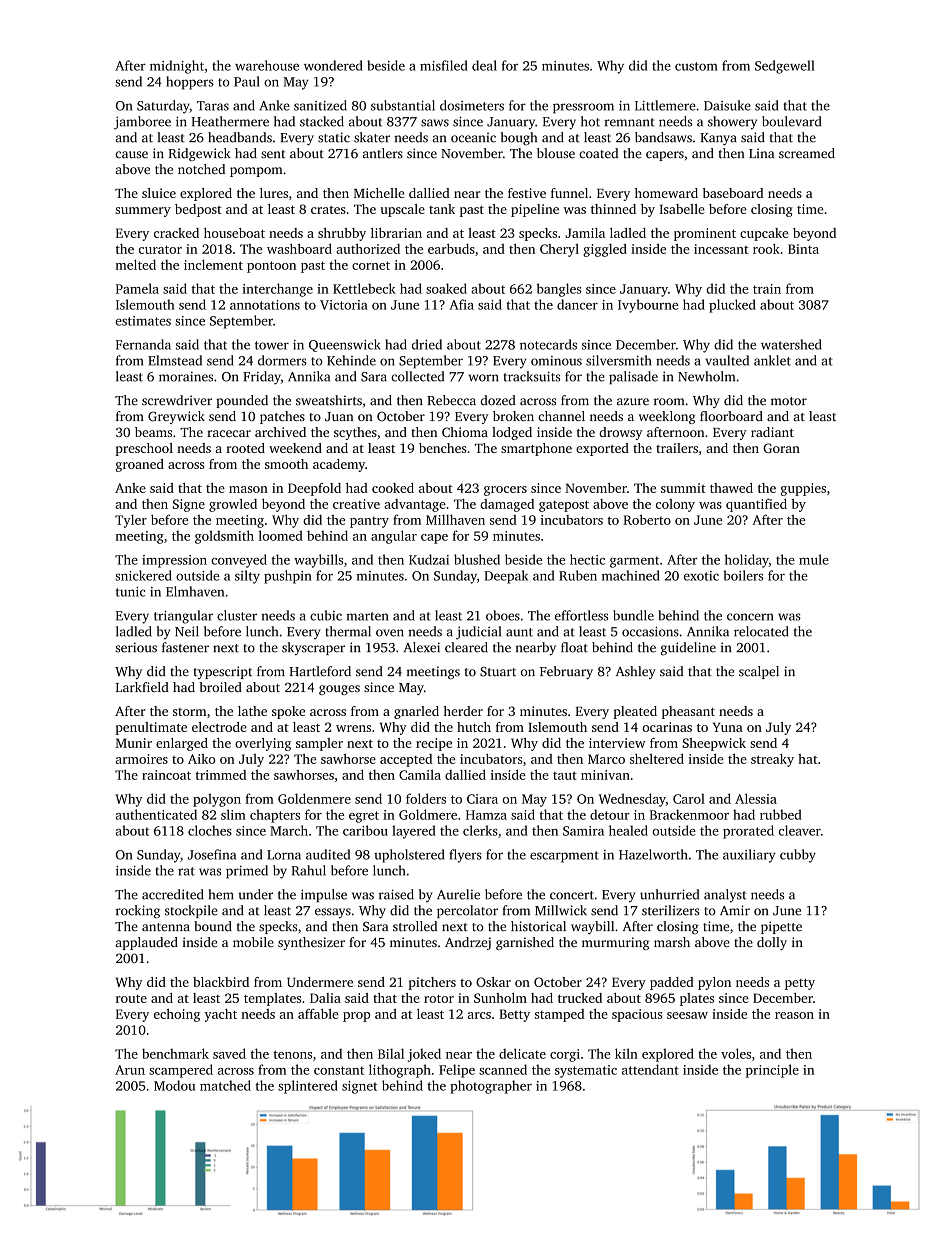  Describe the element at coordinates (177, 67) in the screenshot. I see `midnight` at that location.
